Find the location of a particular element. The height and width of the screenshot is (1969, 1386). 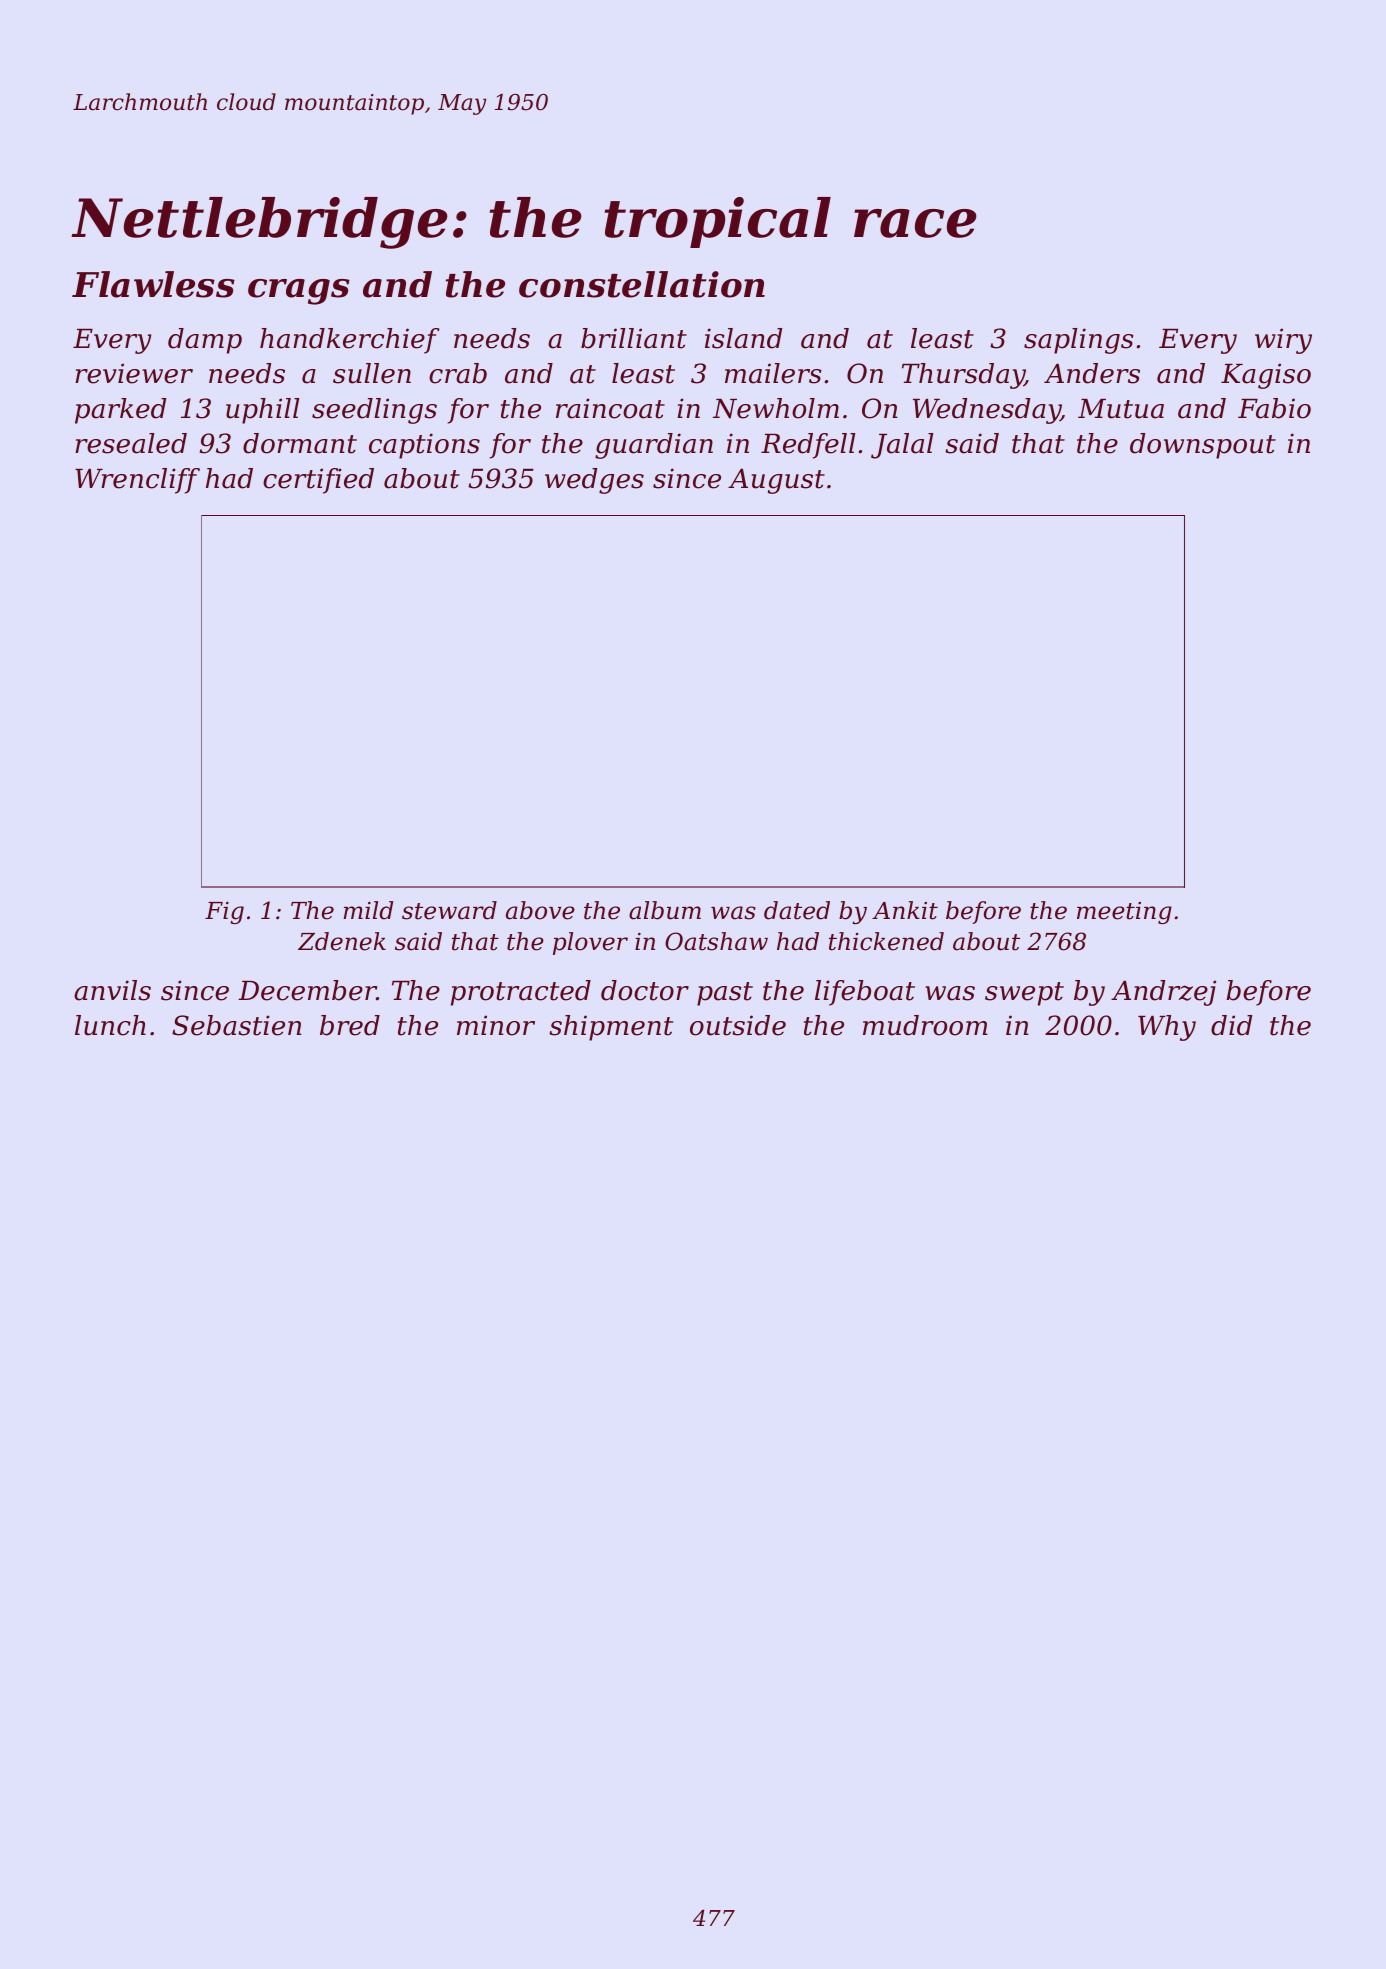

sullen is located at coordinates (372, 373).
